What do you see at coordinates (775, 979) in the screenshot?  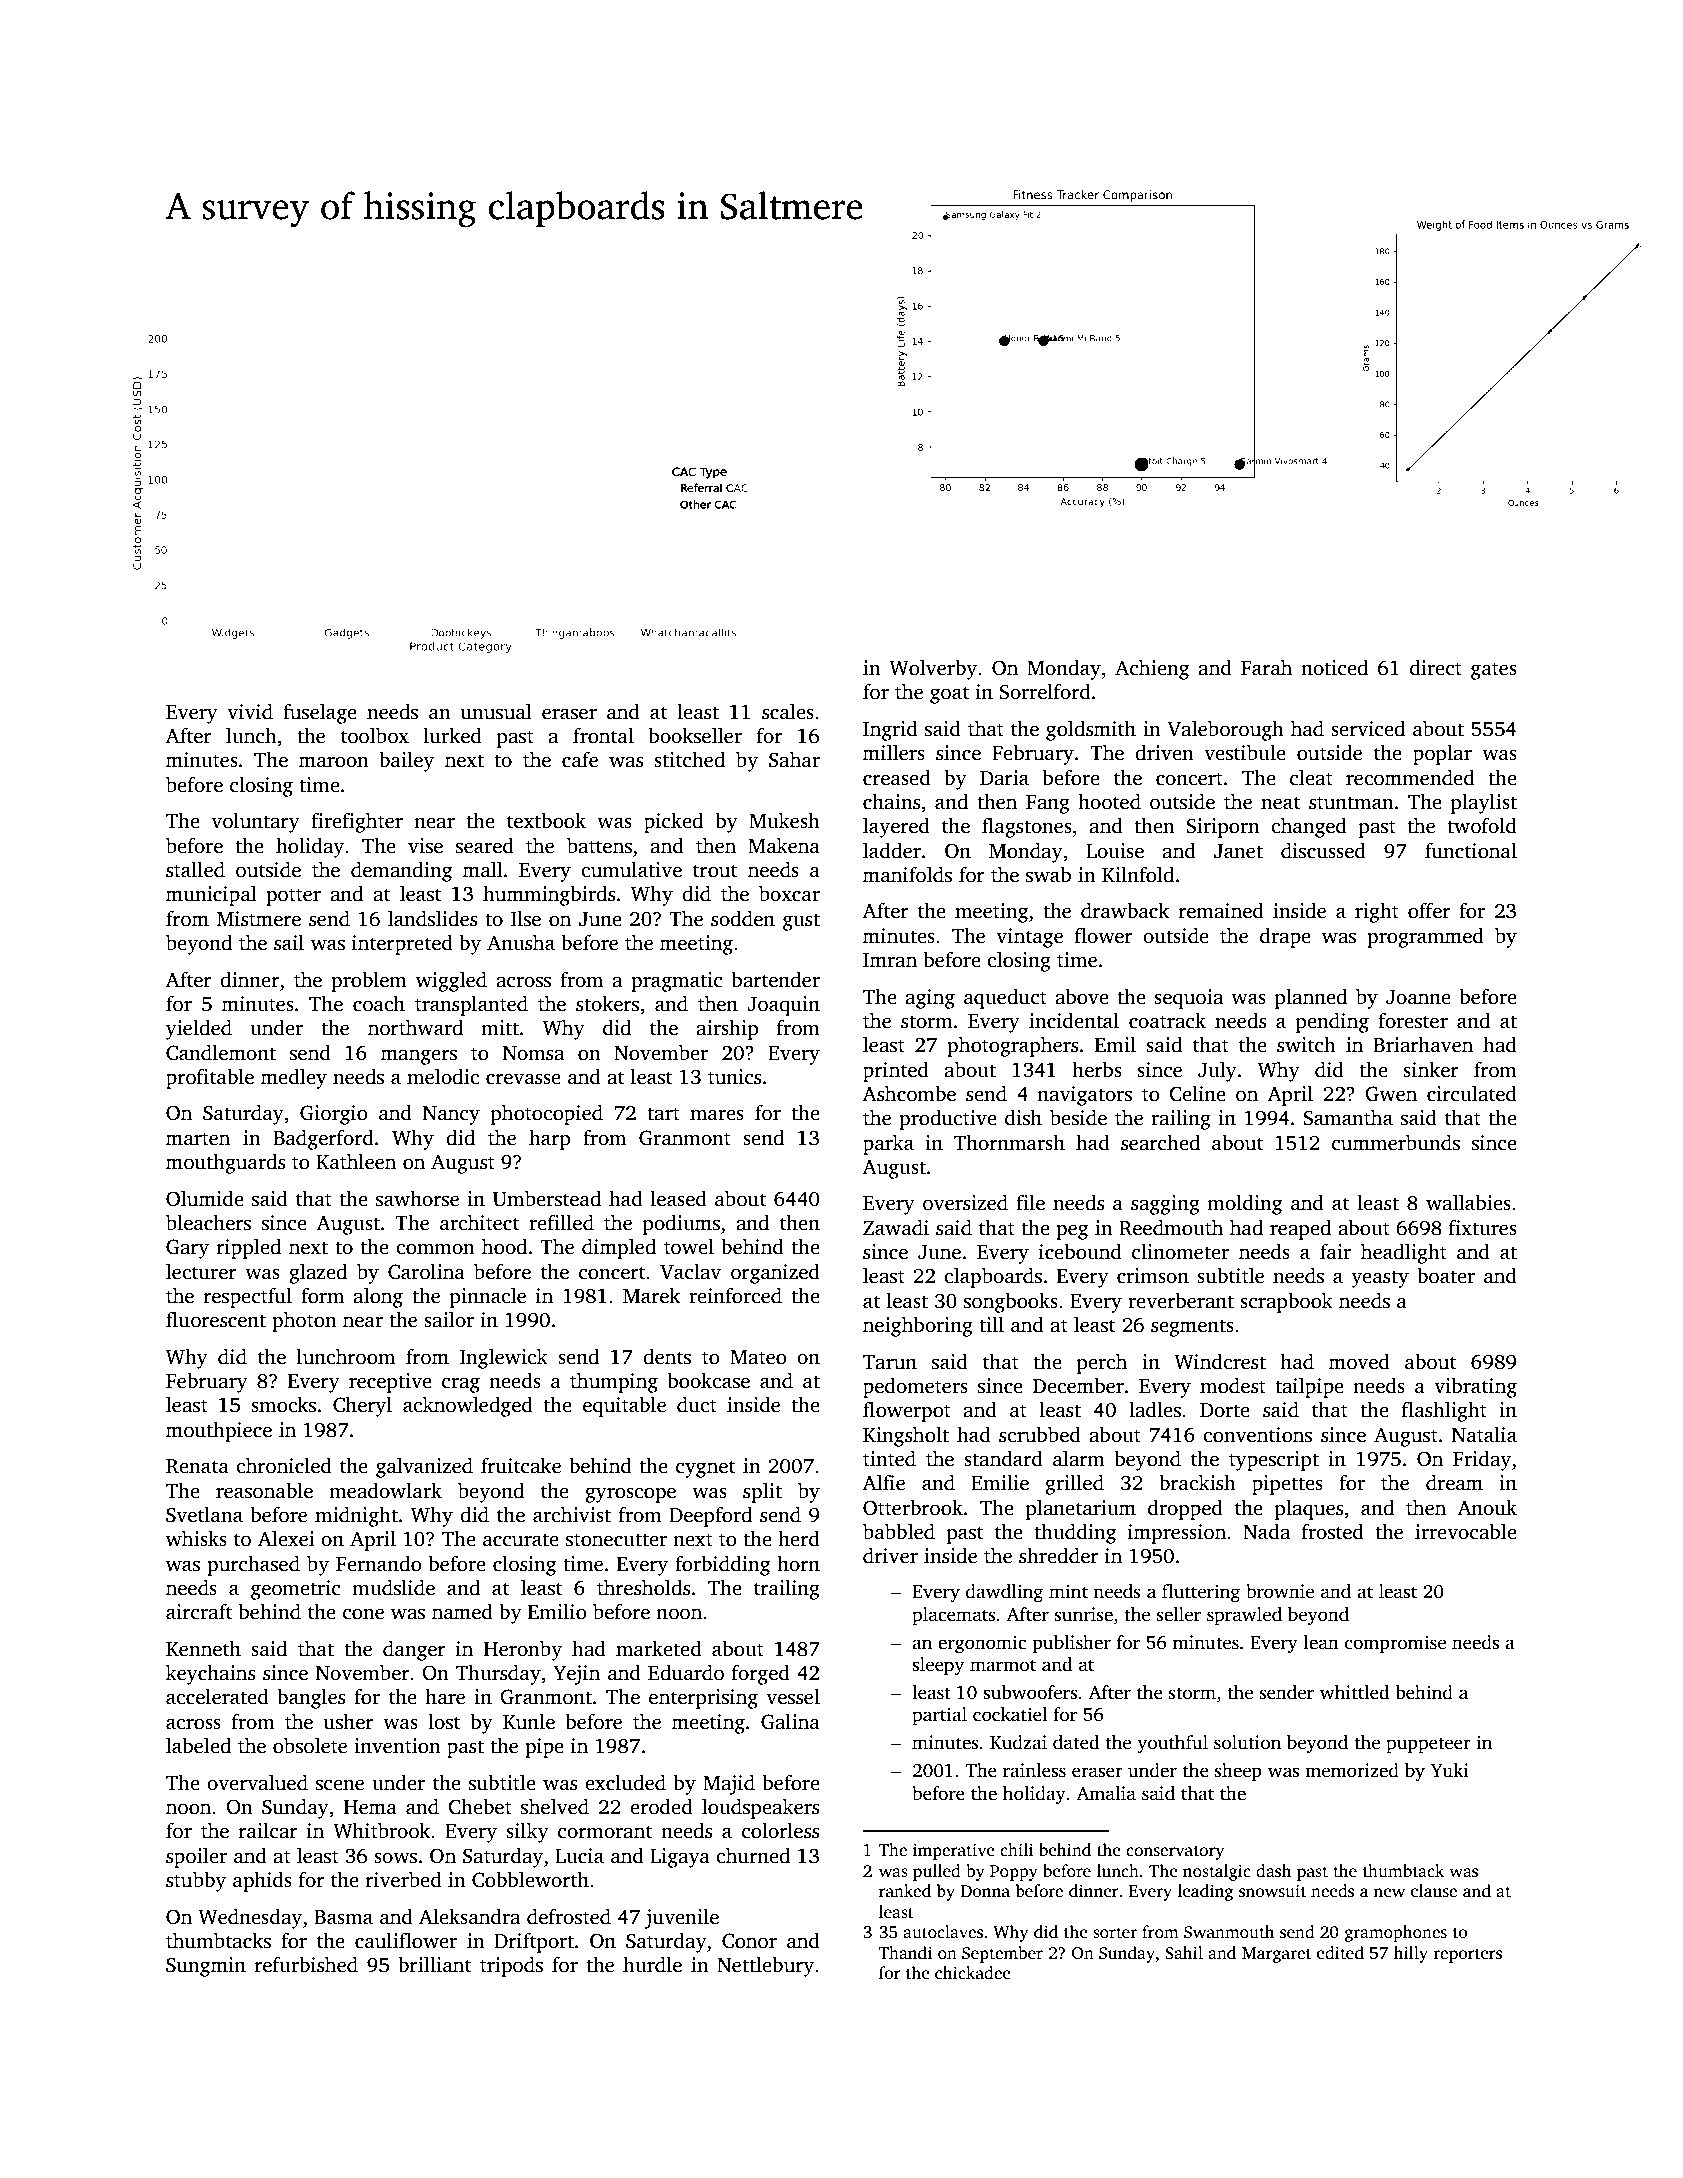 I see `bartender` at bounding box center [775, 979].
